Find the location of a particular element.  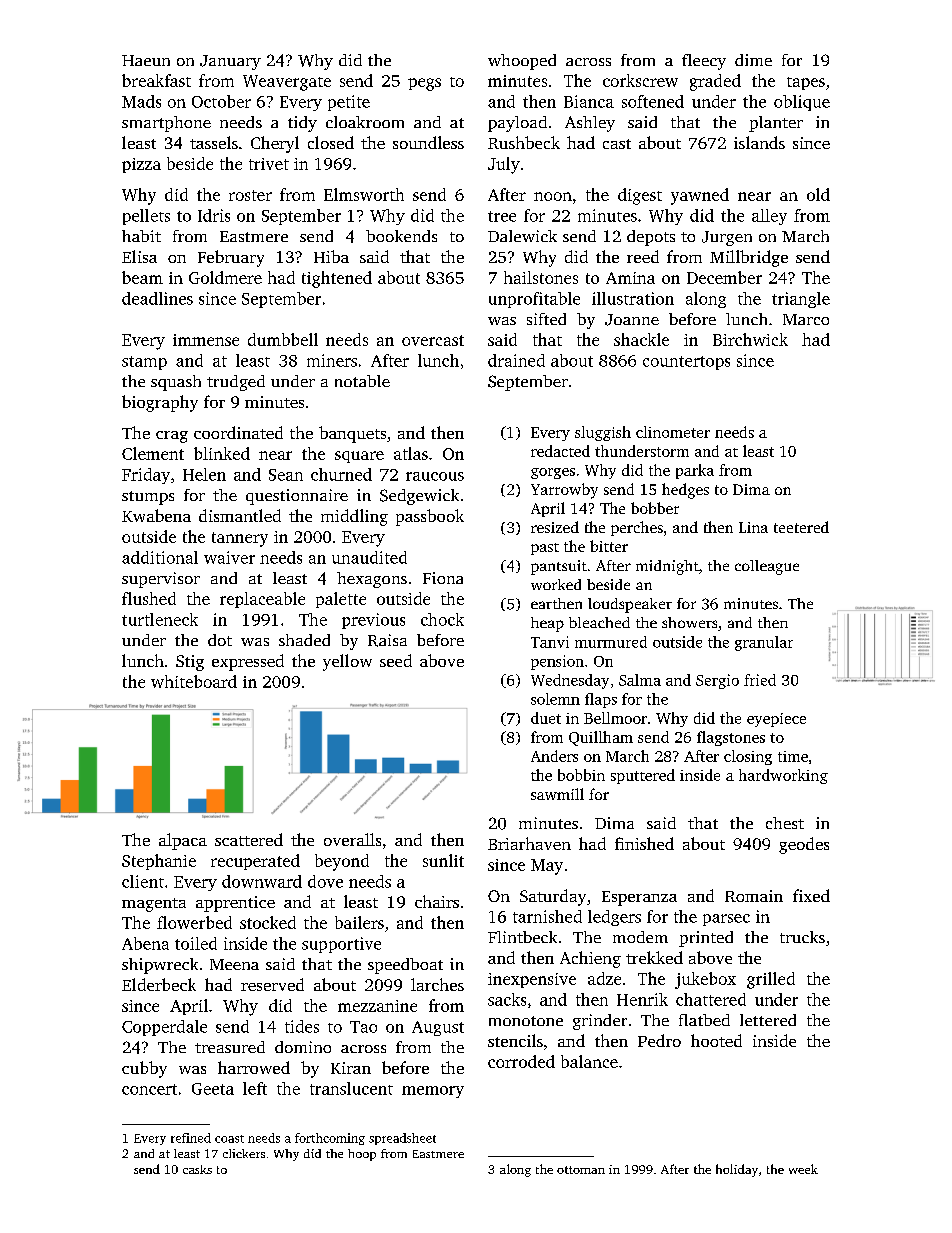

shackle is located at coordinates (641, 339).
